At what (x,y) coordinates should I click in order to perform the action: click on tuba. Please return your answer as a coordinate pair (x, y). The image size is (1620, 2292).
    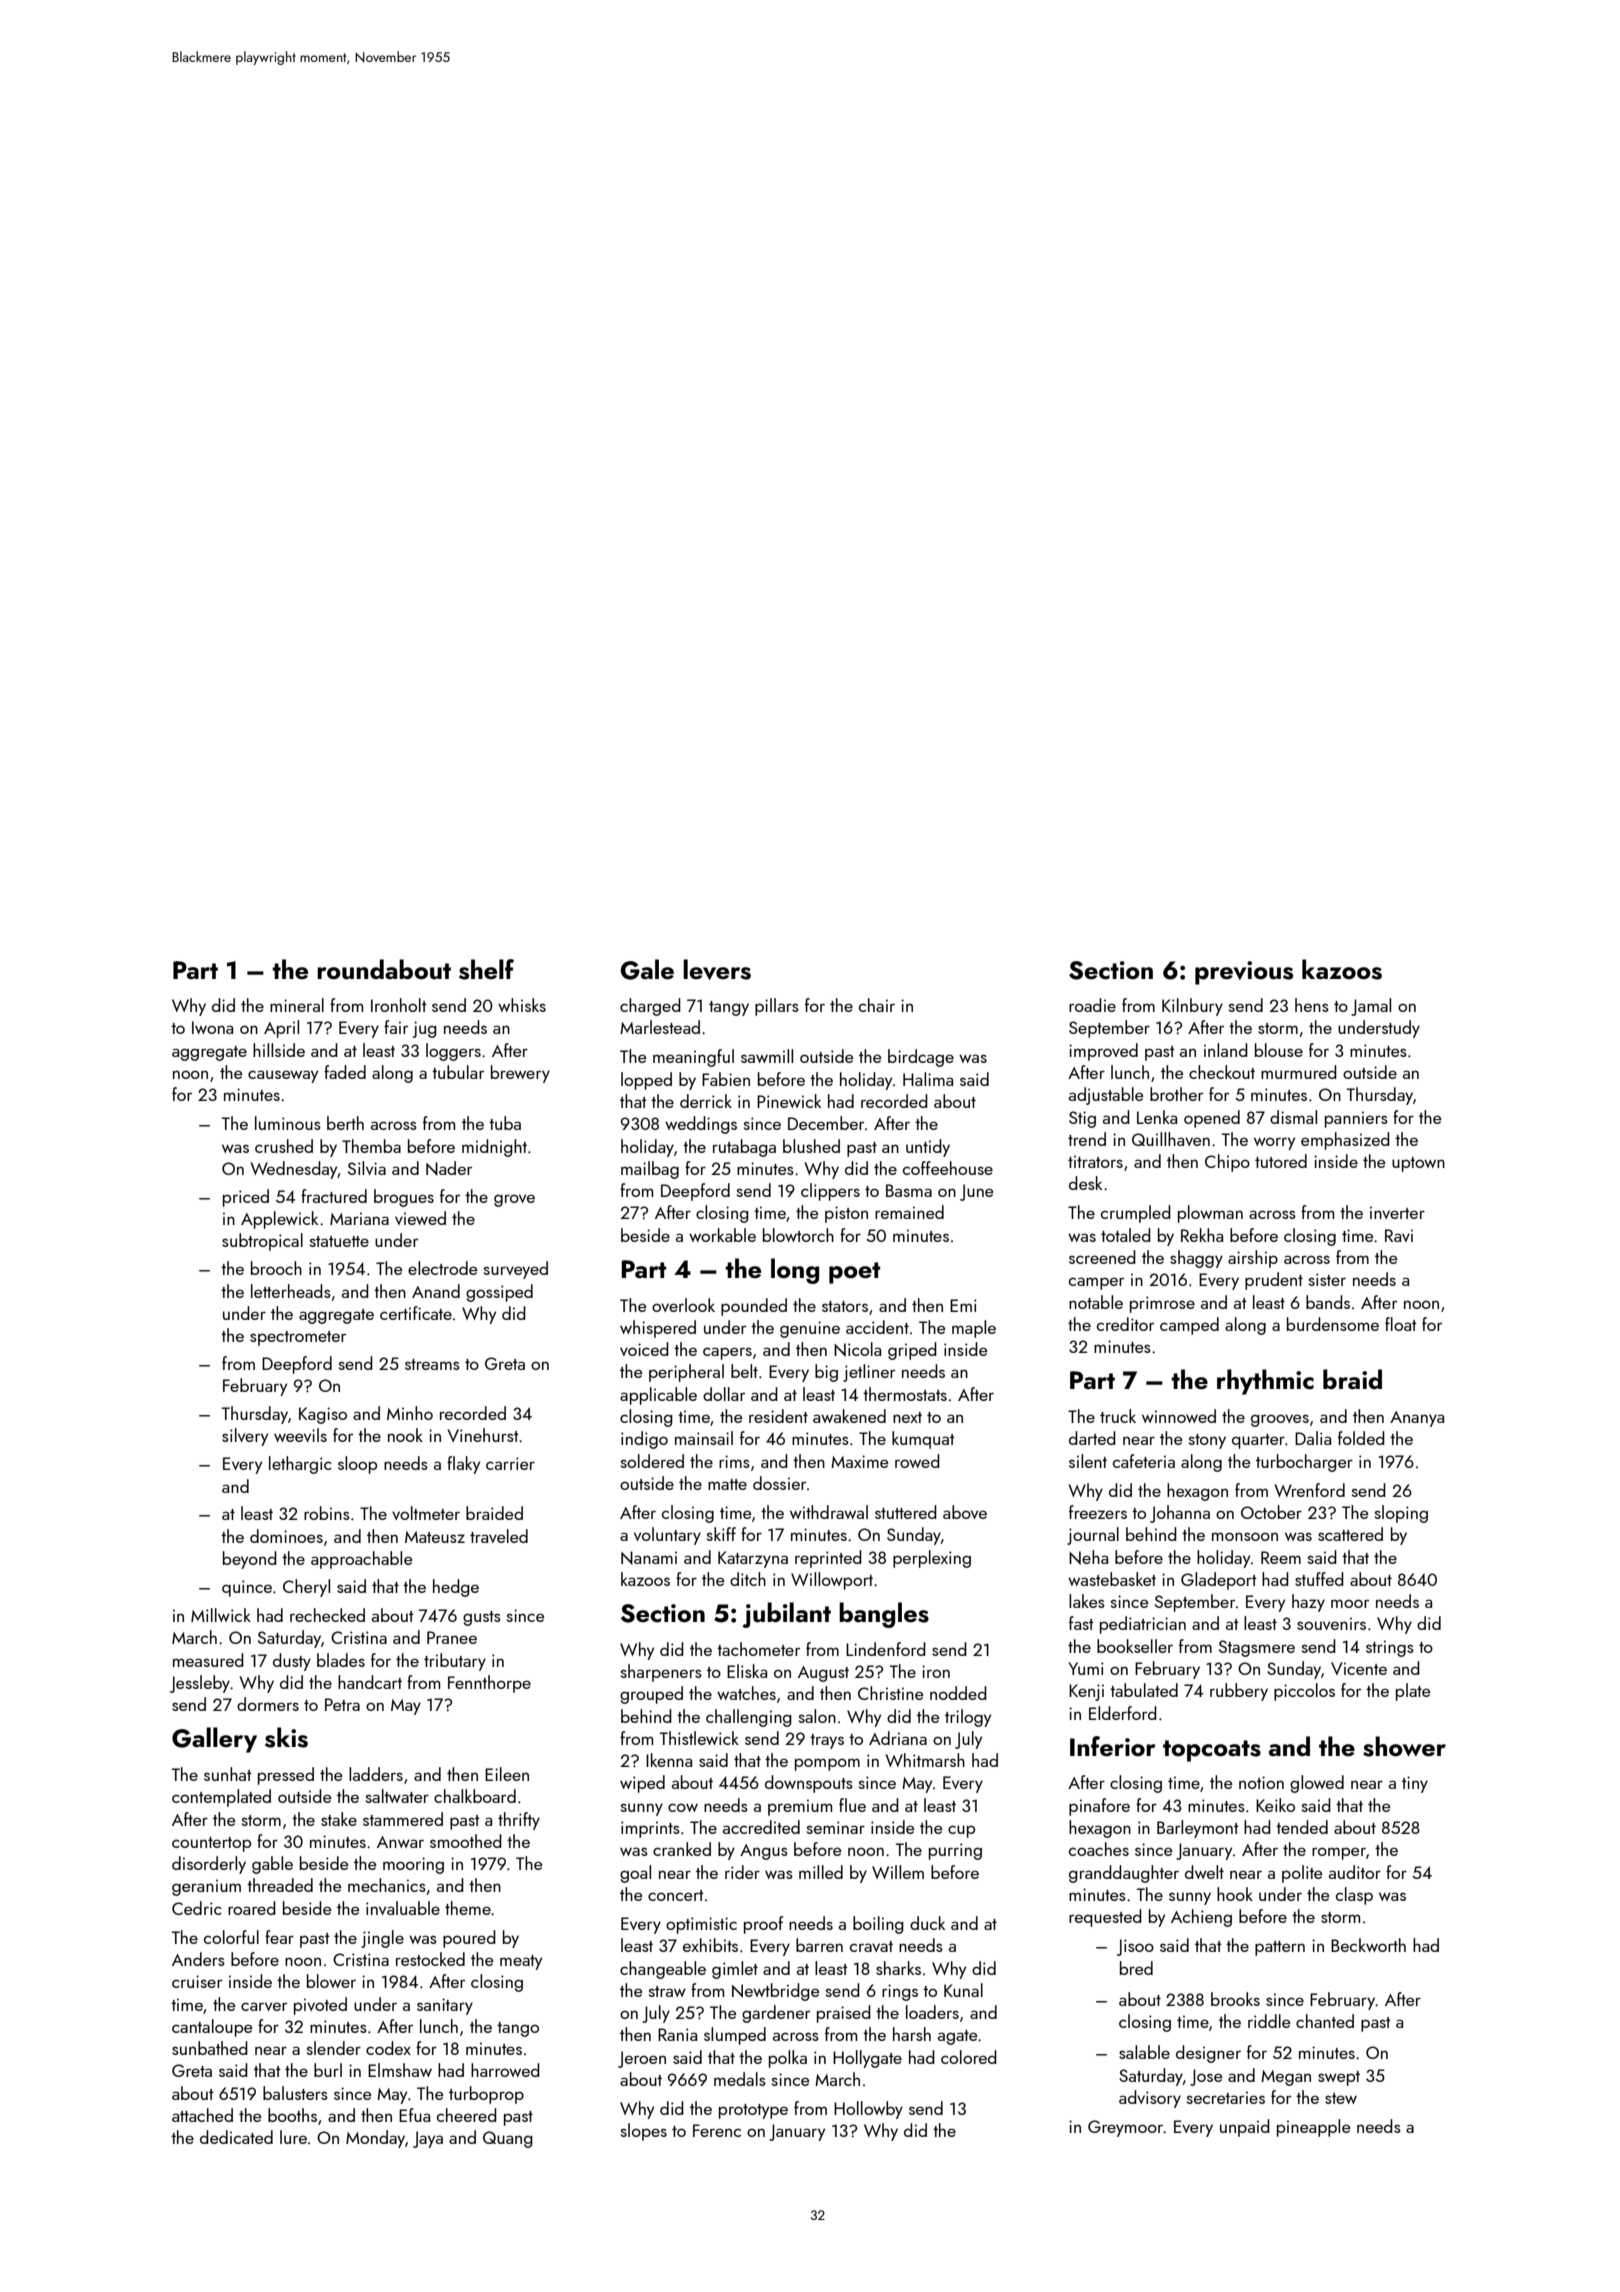
    Looking at the image, I should click on (505, 1123).
